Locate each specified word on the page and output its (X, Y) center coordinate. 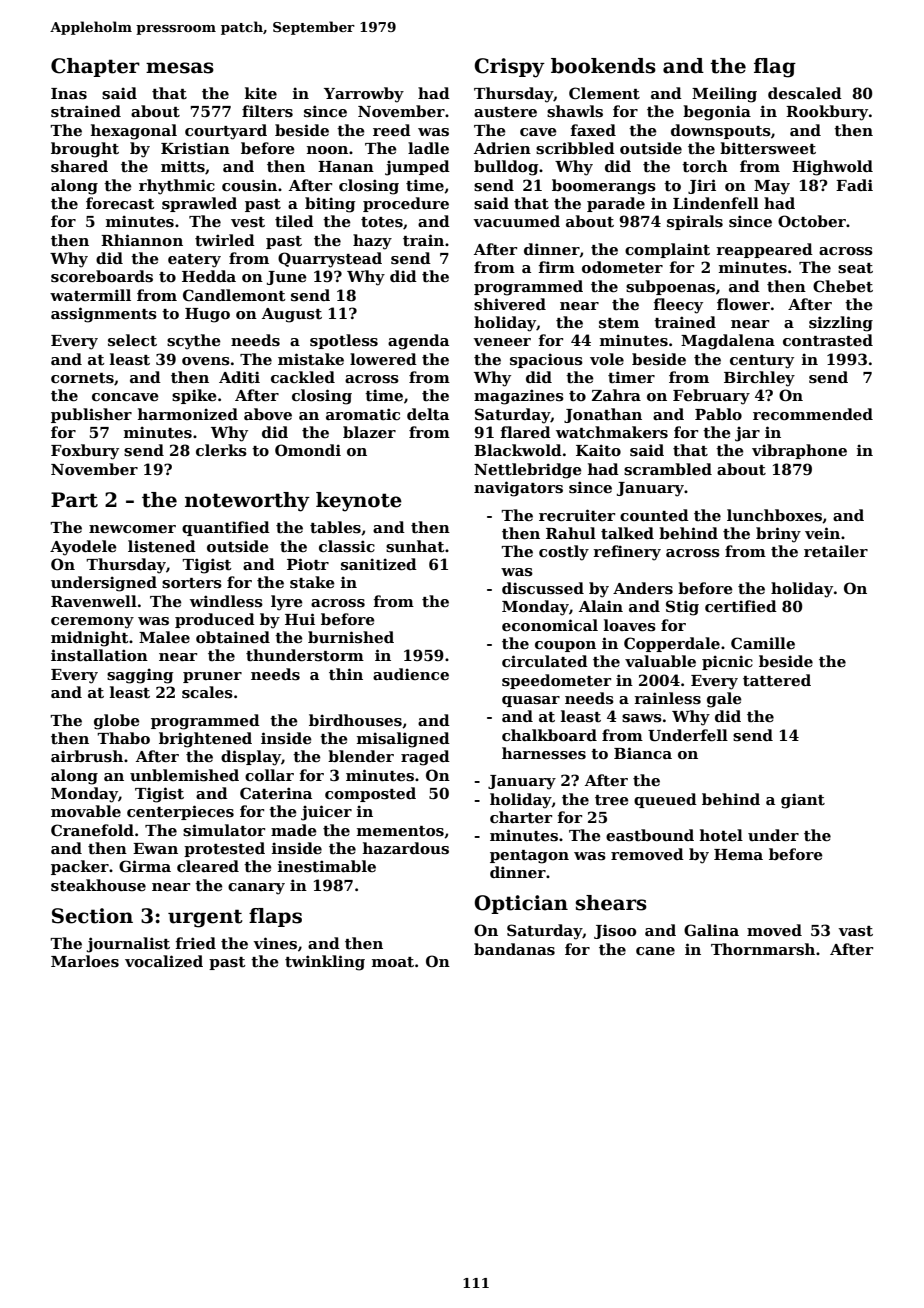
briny (778, 535)
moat (393, 962)
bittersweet (768, 148)
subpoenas (670, 287)
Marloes (85, 961)
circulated (545, 661)
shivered (510, 304)
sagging (140, 676)
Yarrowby (364, 95)
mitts (183, 166)
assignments (104, 315)
